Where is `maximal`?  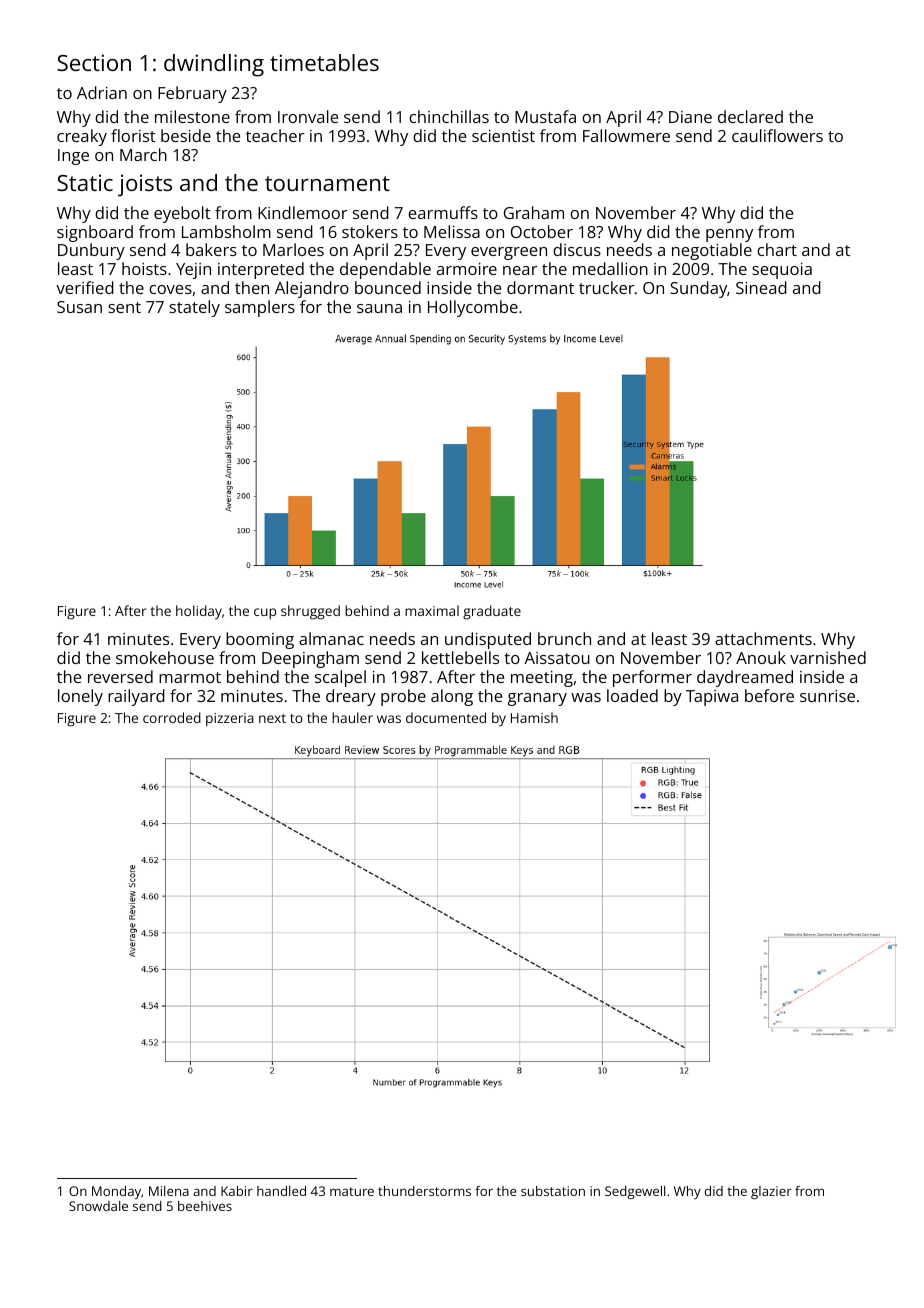 maximal is located at coordinates (432, 610).
